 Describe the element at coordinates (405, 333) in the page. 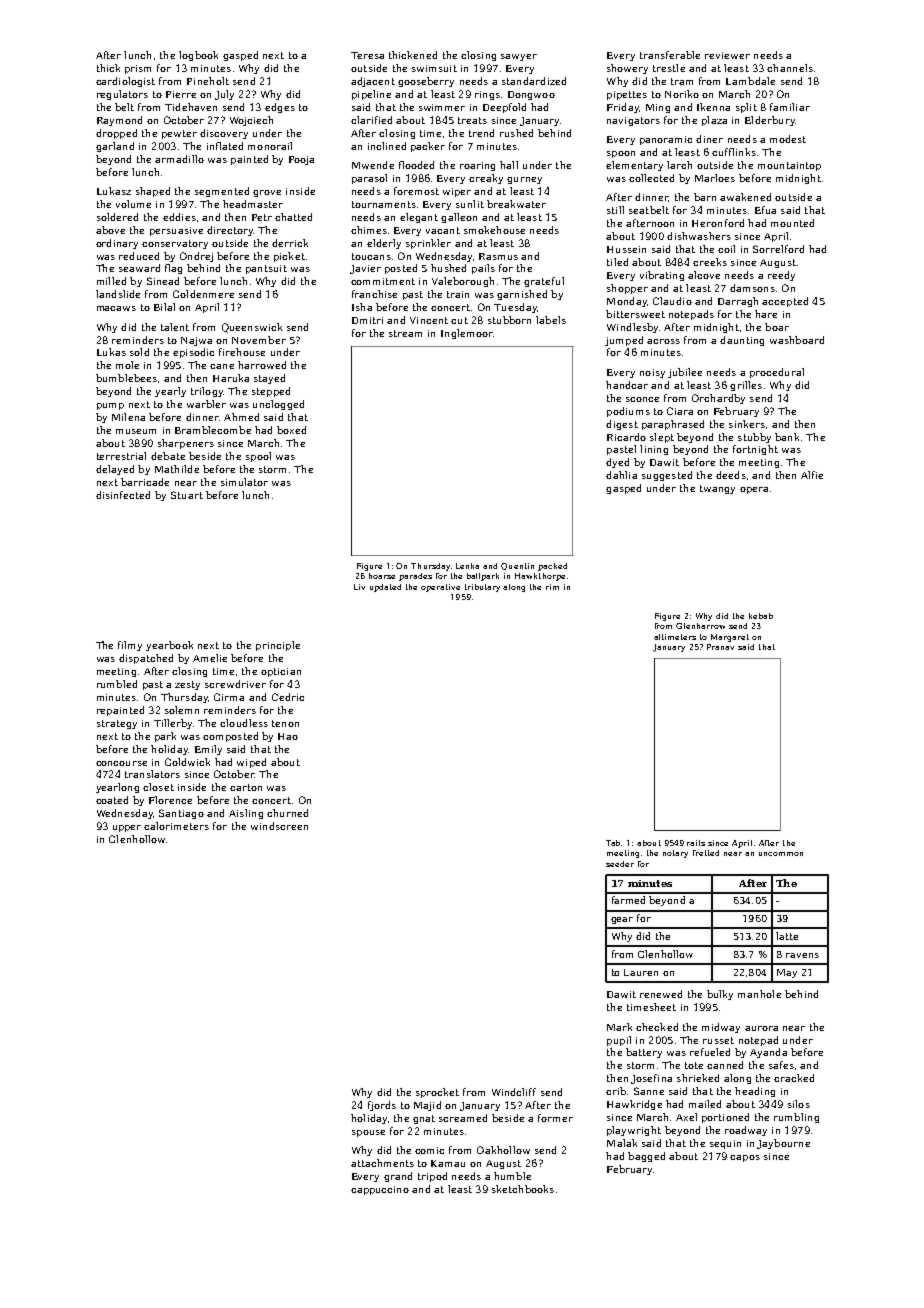

I see `stream` at that location.
